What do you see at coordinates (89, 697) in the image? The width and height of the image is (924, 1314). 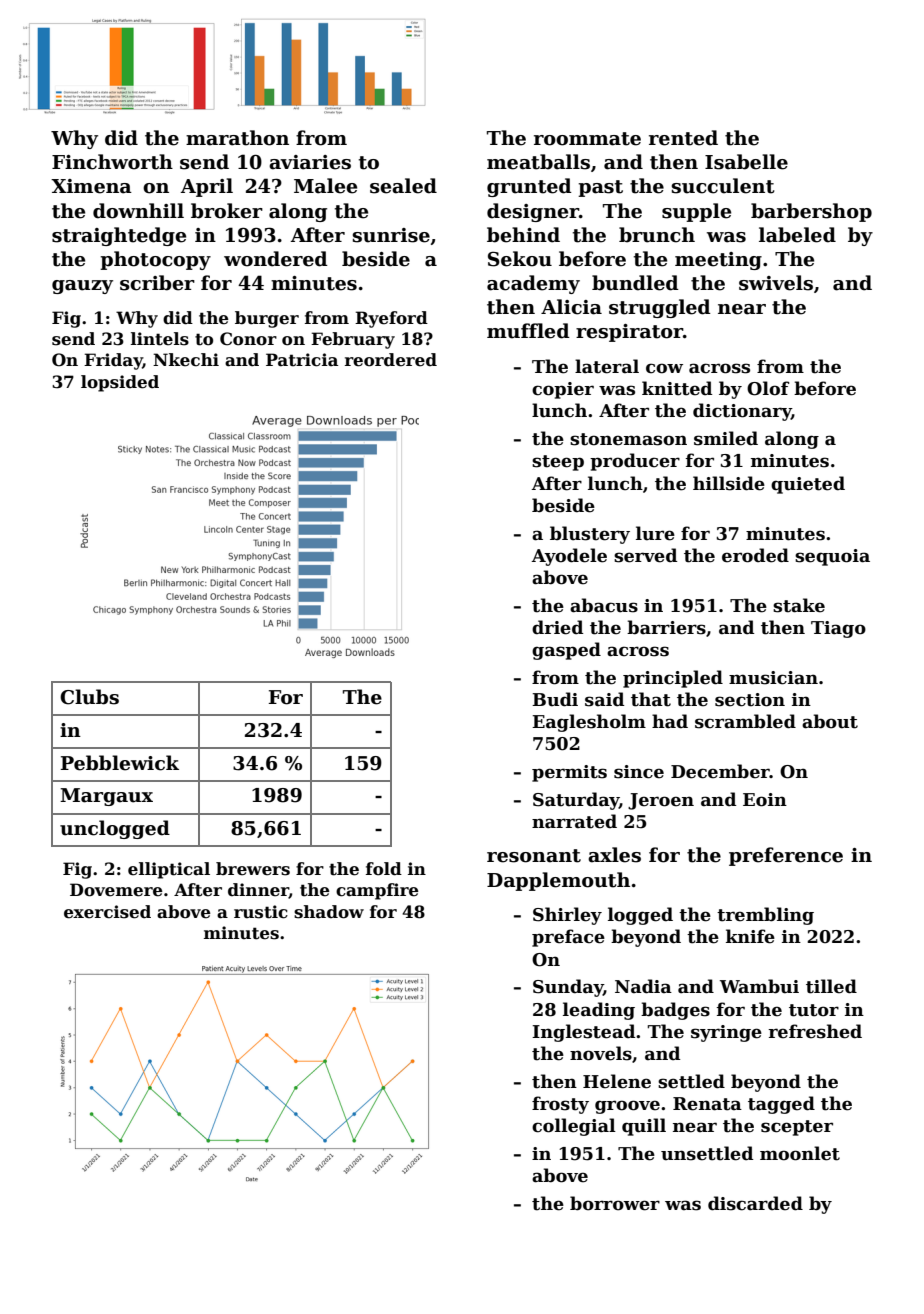 I see `Clubs` at bounding box center [89, 697].
